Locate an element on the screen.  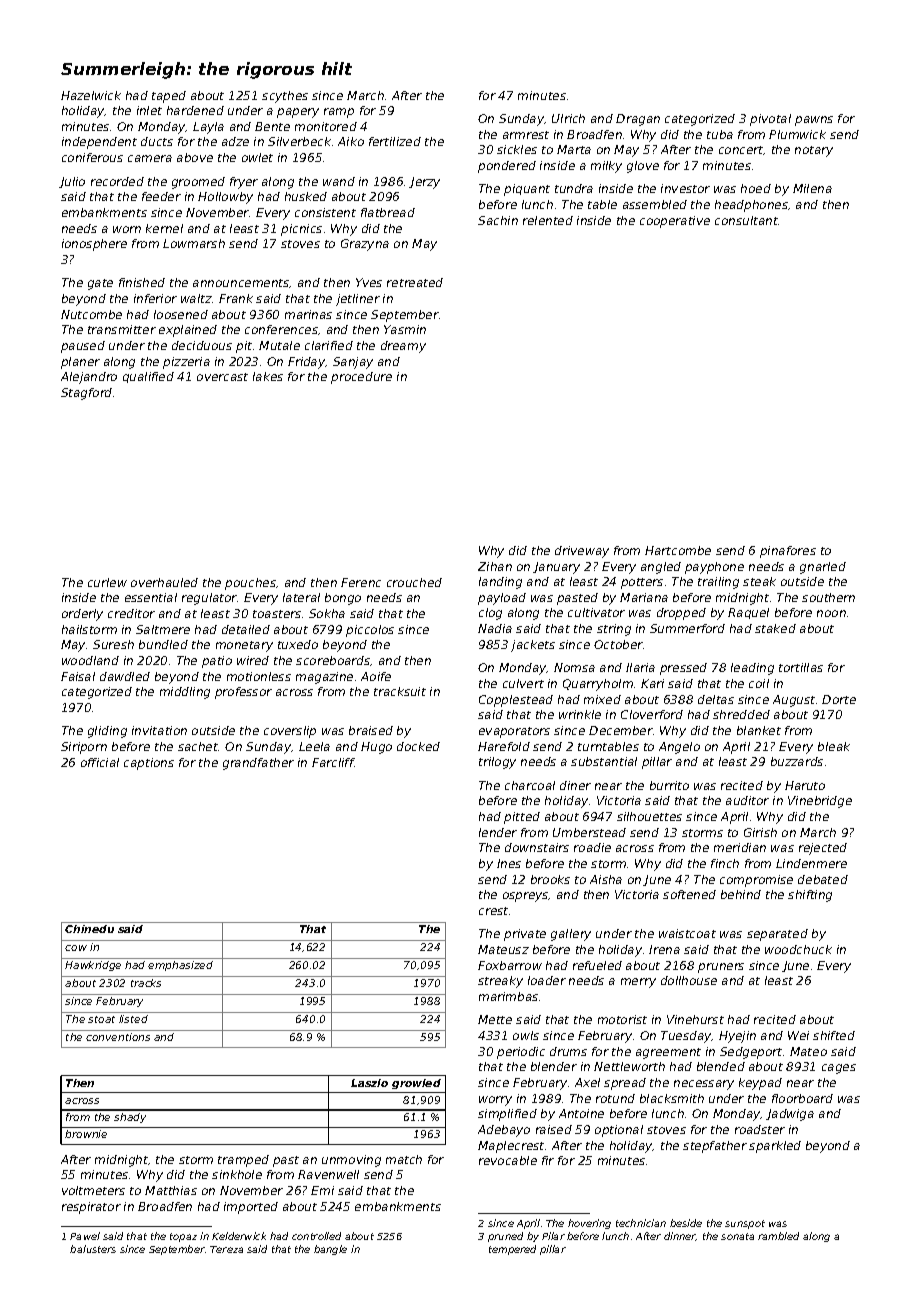
Hartcombe is located at coordinates (678, 550).
